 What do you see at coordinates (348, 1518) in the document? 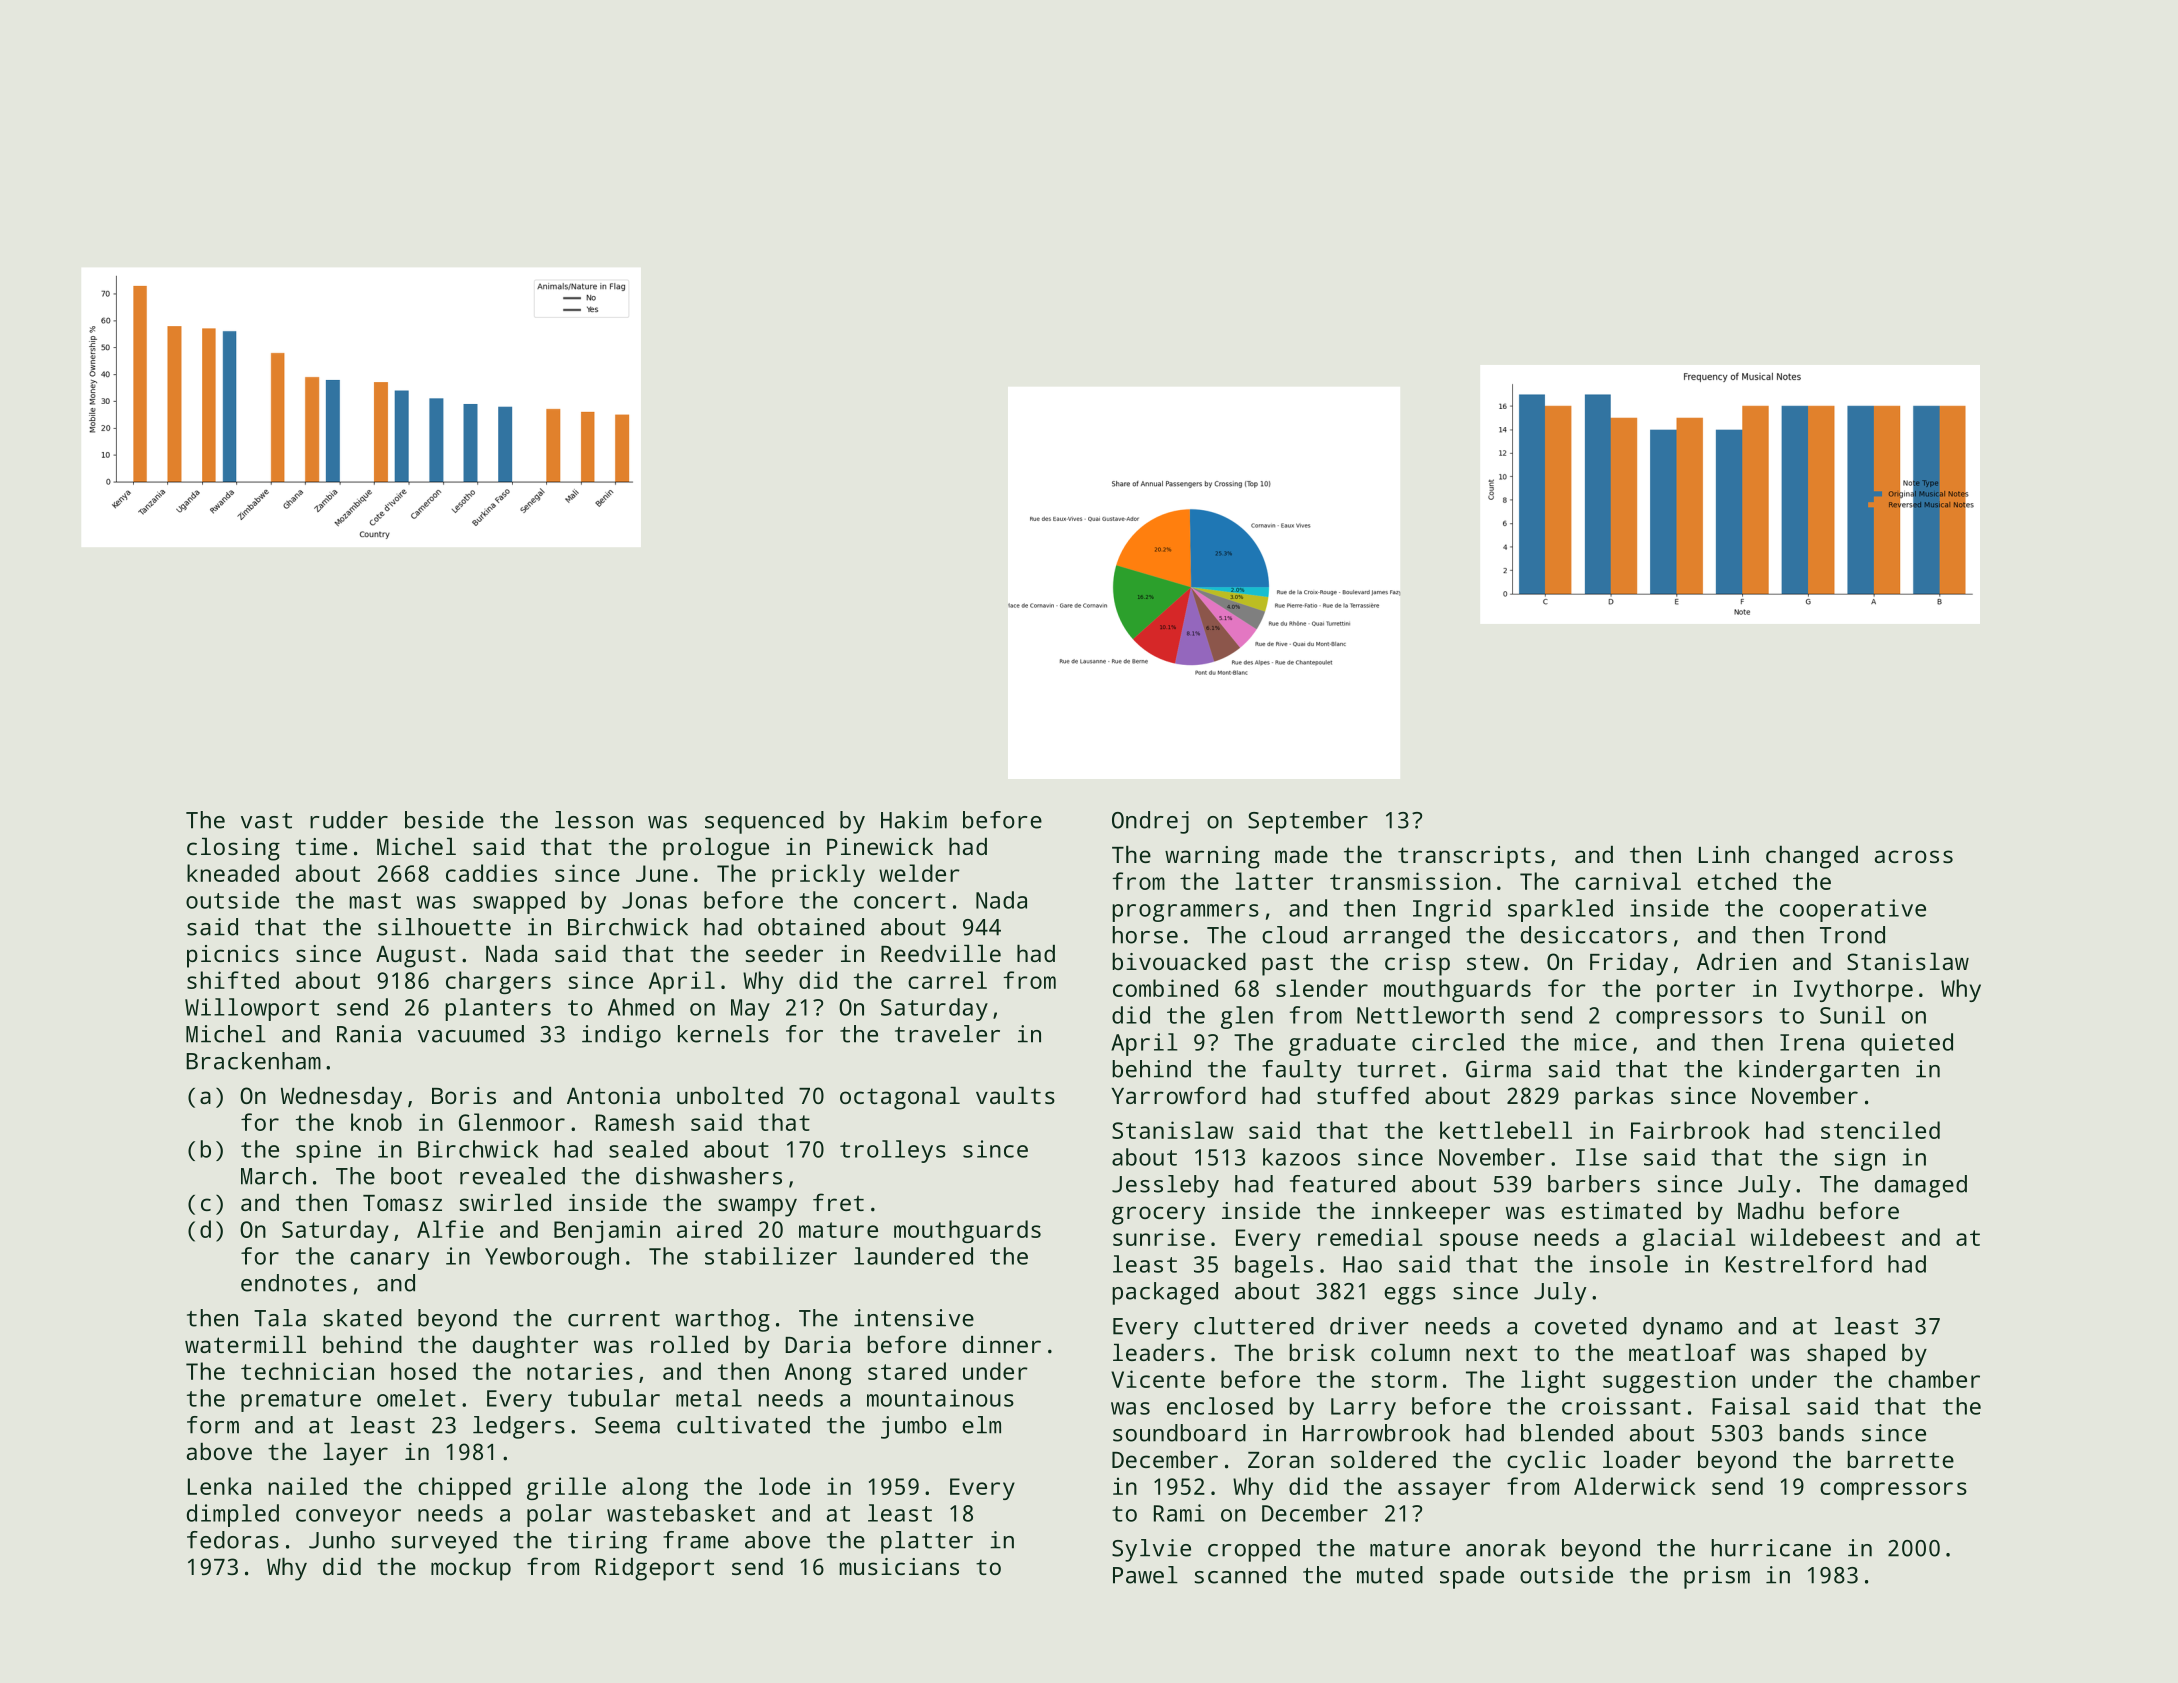
I see `conveyor` at bounding box center [348, 1518].
